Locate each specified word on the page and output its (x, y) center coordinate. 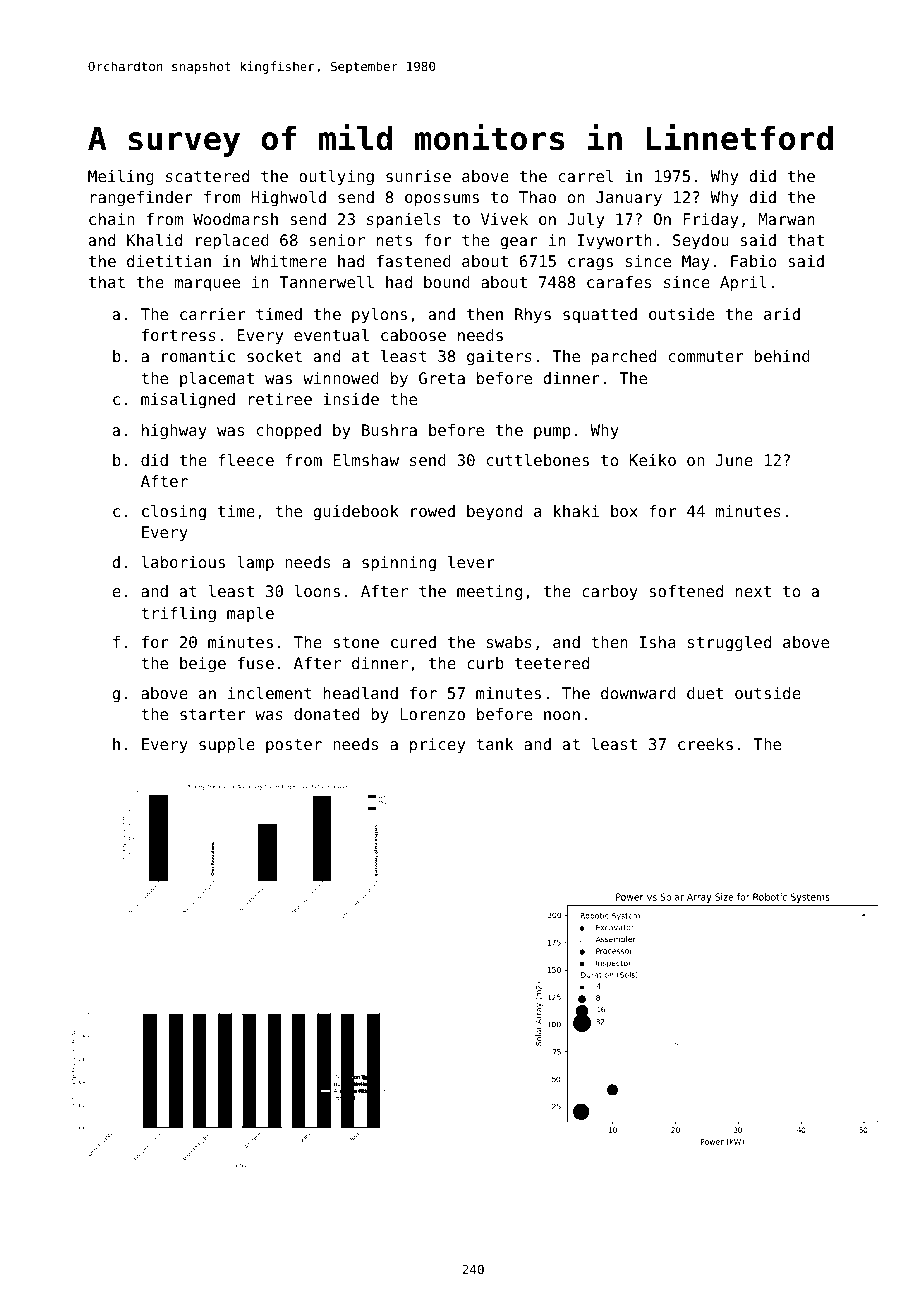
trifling (178, 615)
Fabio (753, 261)
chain (111, 219)
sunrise (418, 176)
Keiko (653, 460)
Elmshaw (366, 460)
